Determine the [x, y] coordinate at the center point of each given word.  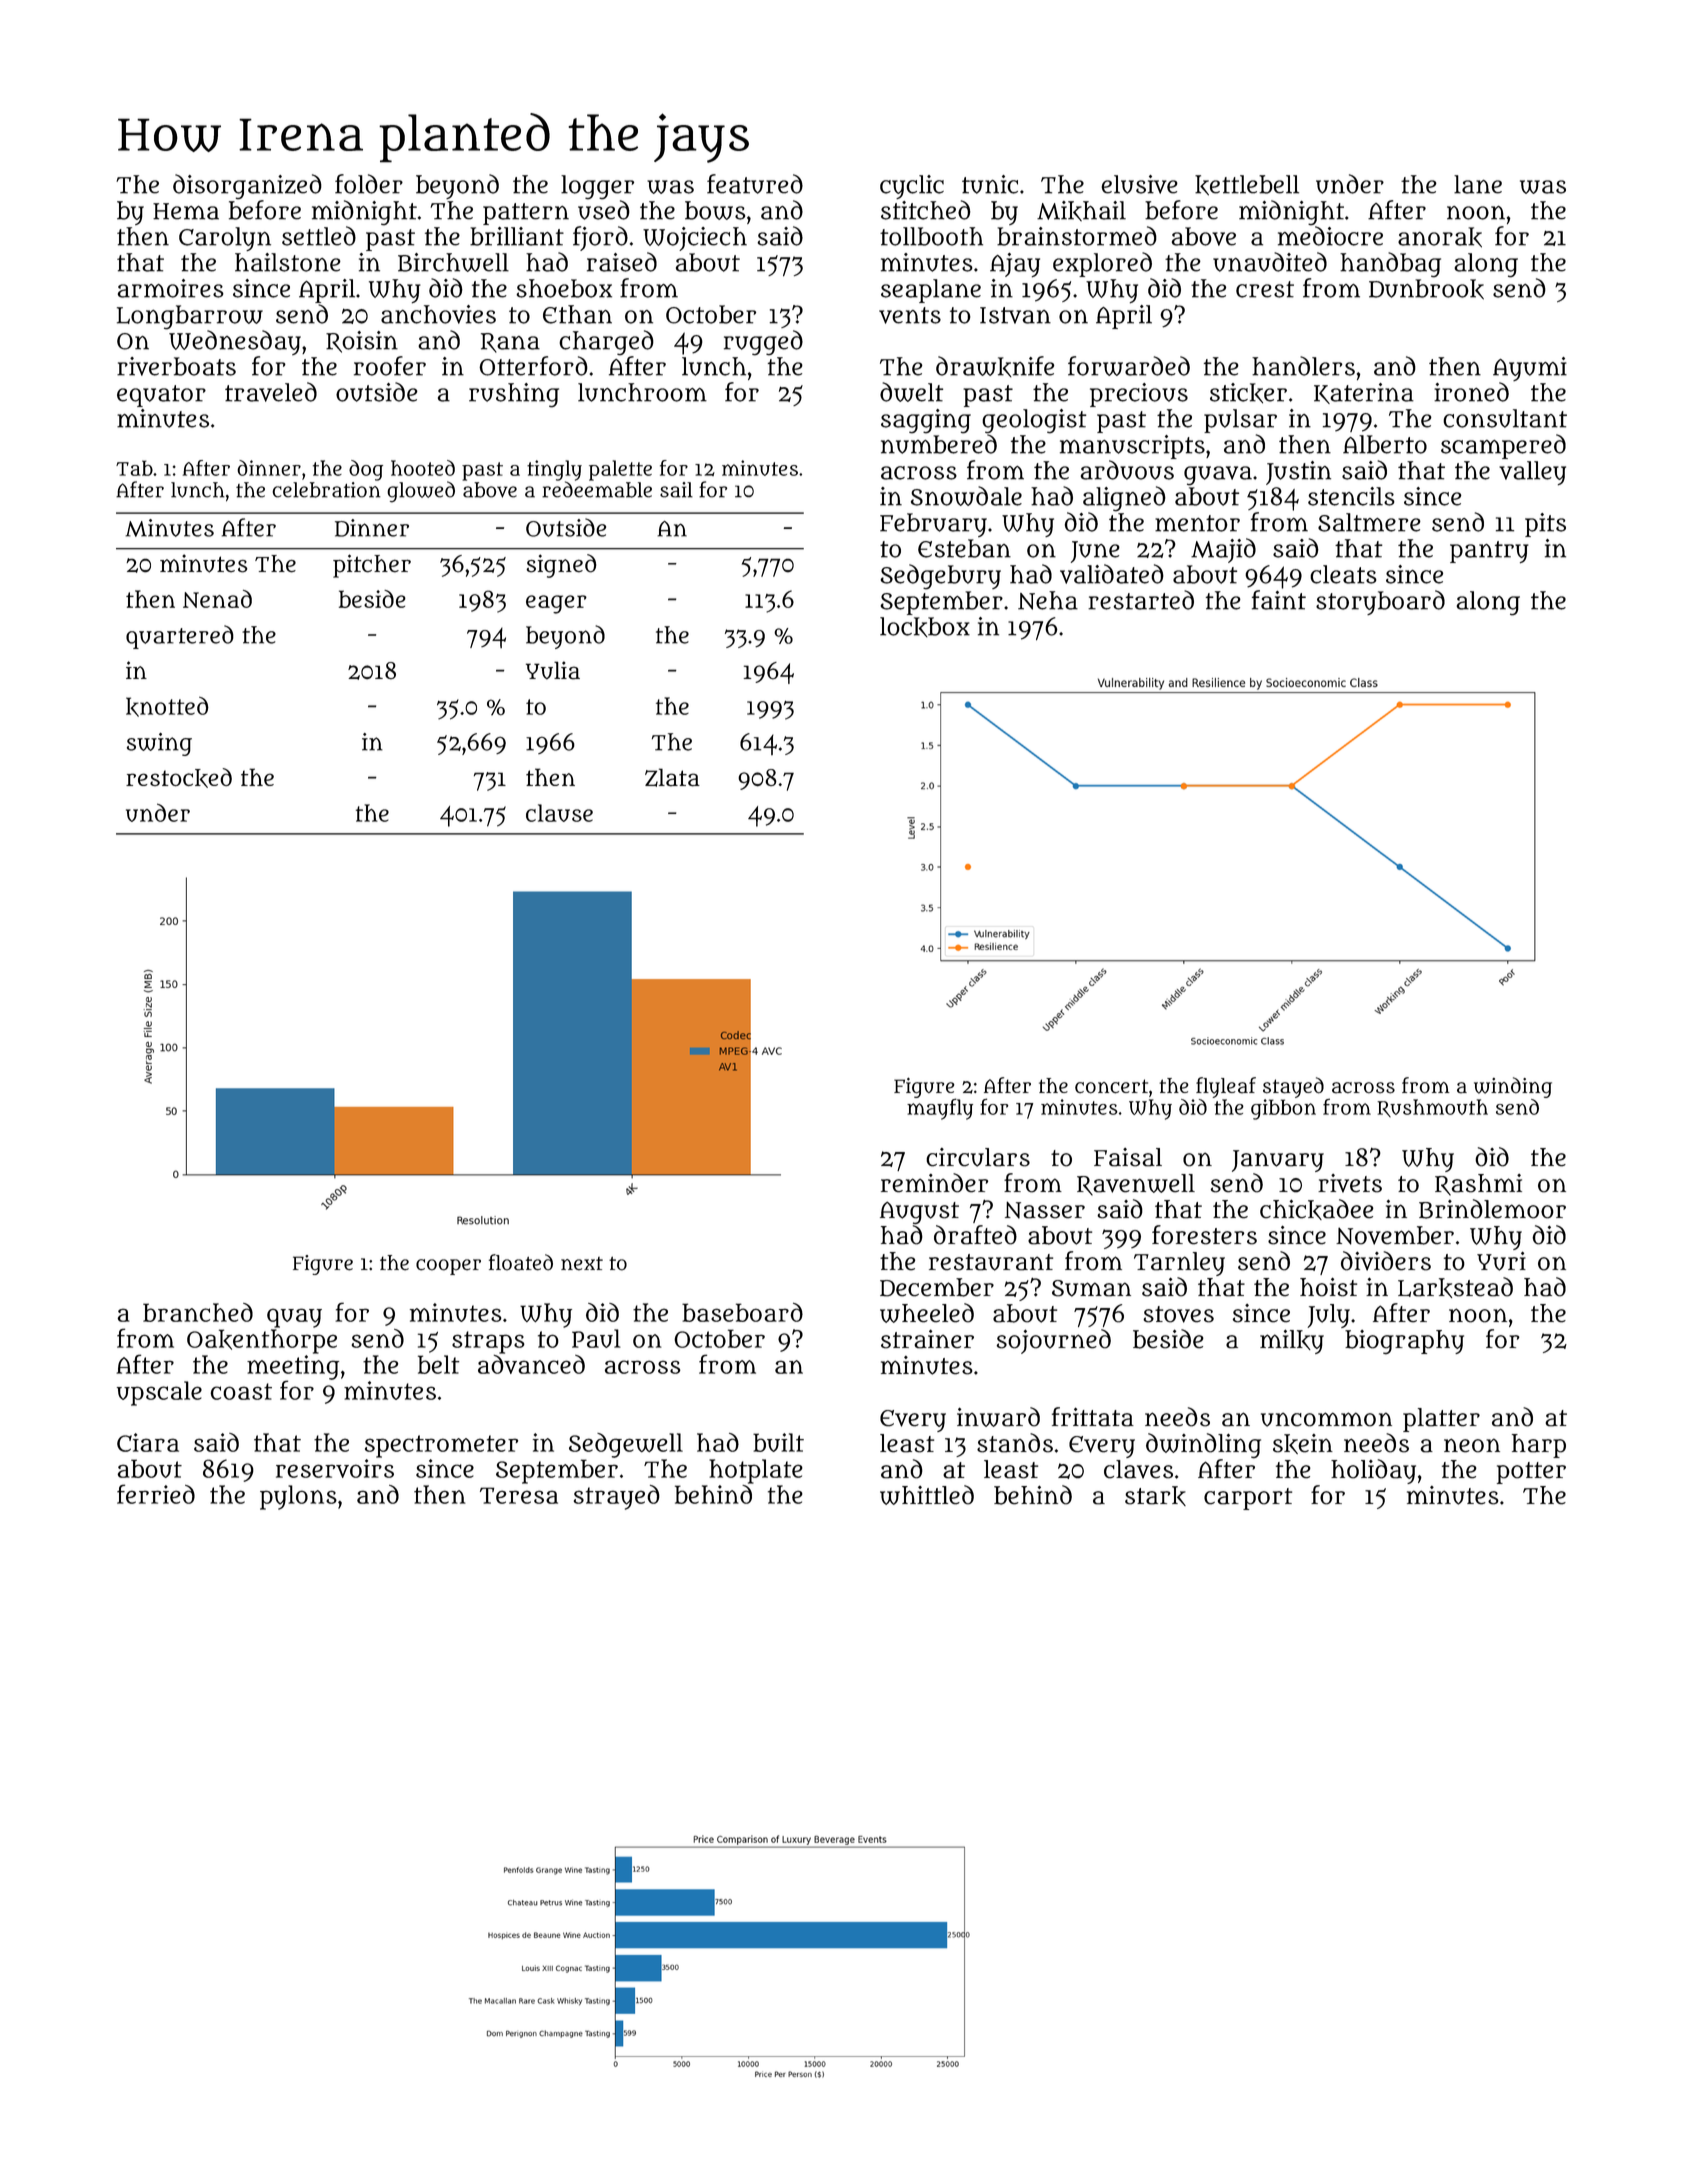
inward [998, 1417]
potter [1531, 1473]
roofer [390, 366]
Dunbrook [1426, 289]
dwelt [911, 392]
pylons [298, 1497]
